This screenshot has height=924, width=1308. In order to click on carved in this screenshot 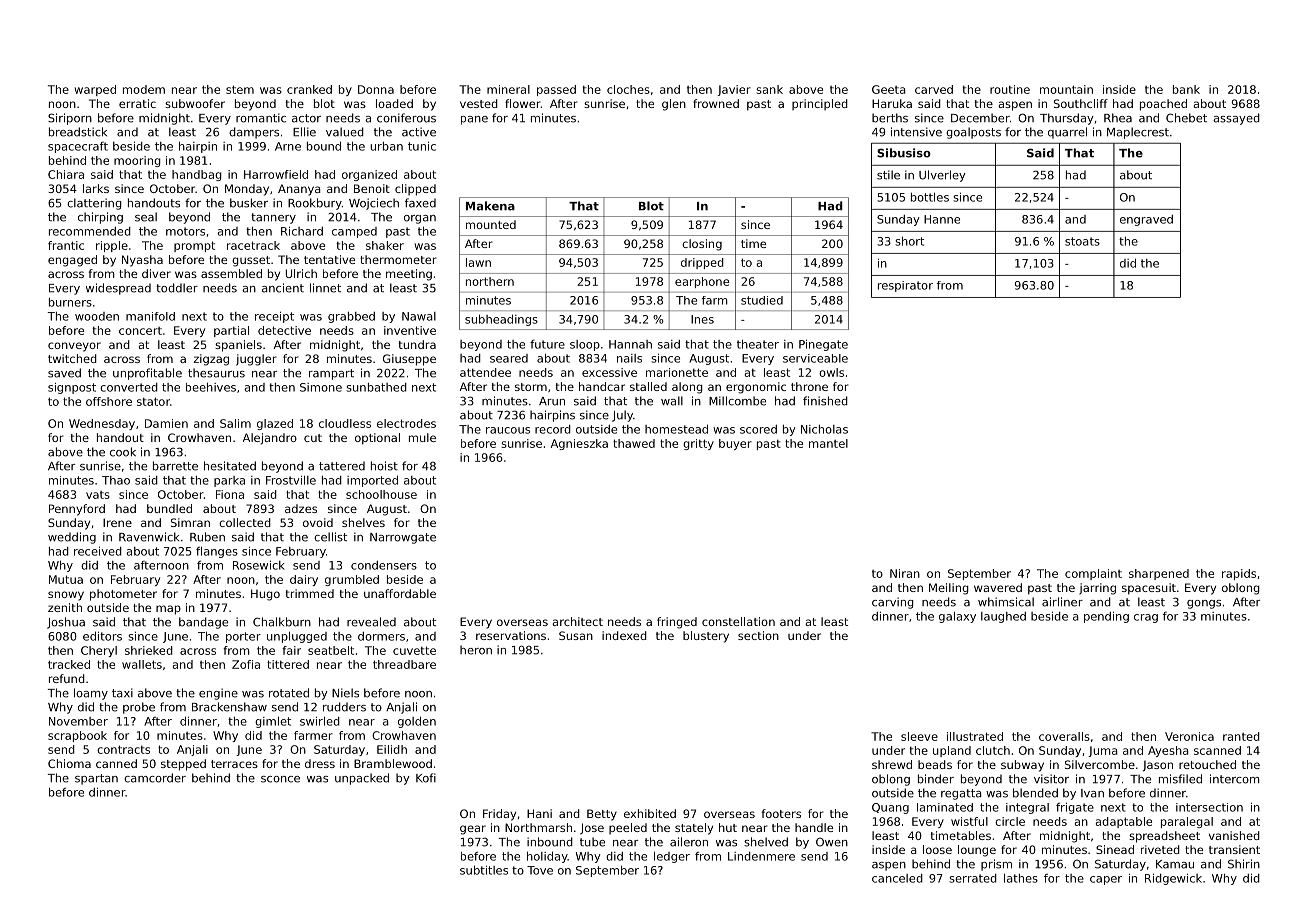, I will do `click(934, 89)`.
